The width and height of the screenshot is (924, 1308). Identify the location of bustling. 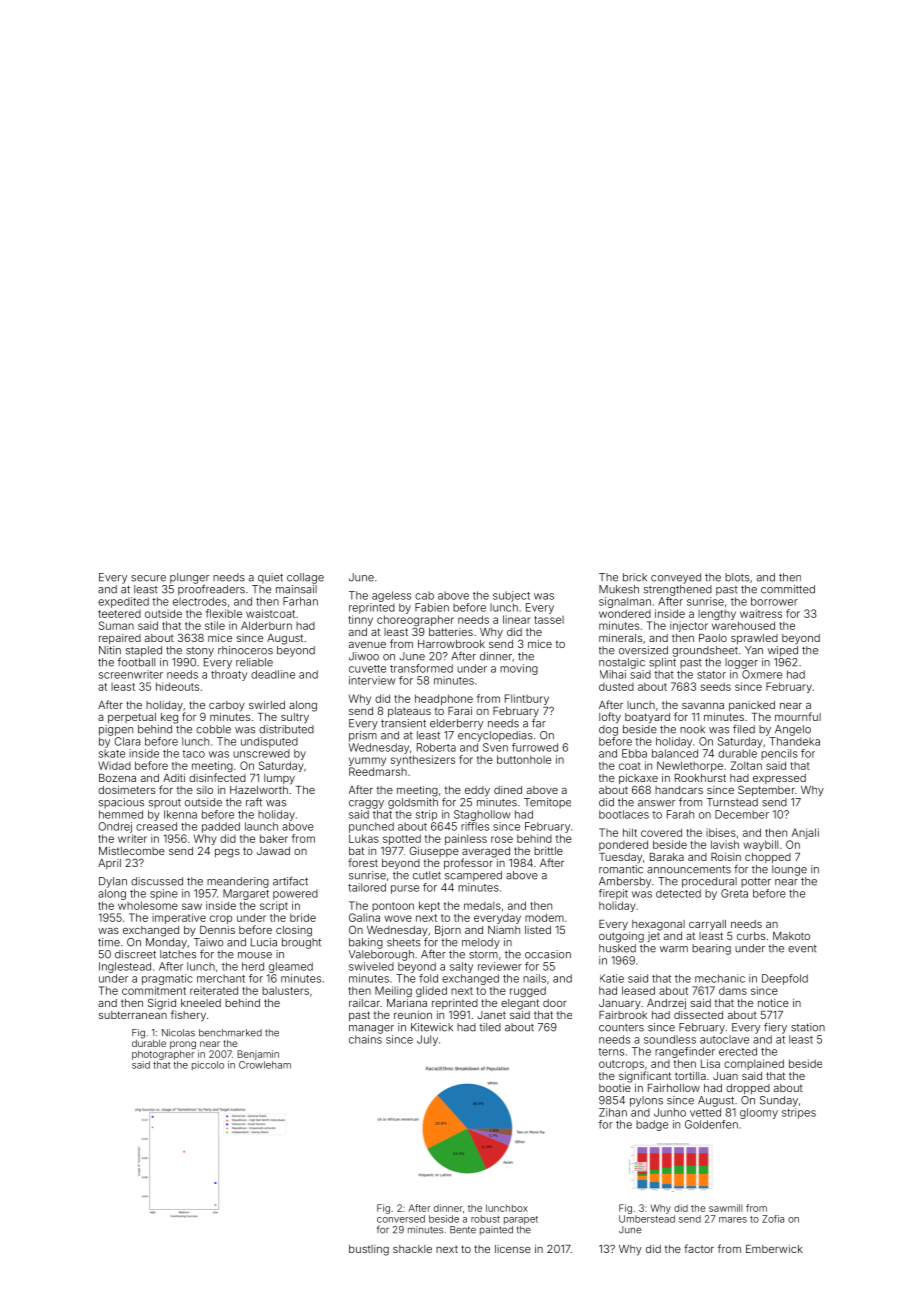
(369, 1250).
